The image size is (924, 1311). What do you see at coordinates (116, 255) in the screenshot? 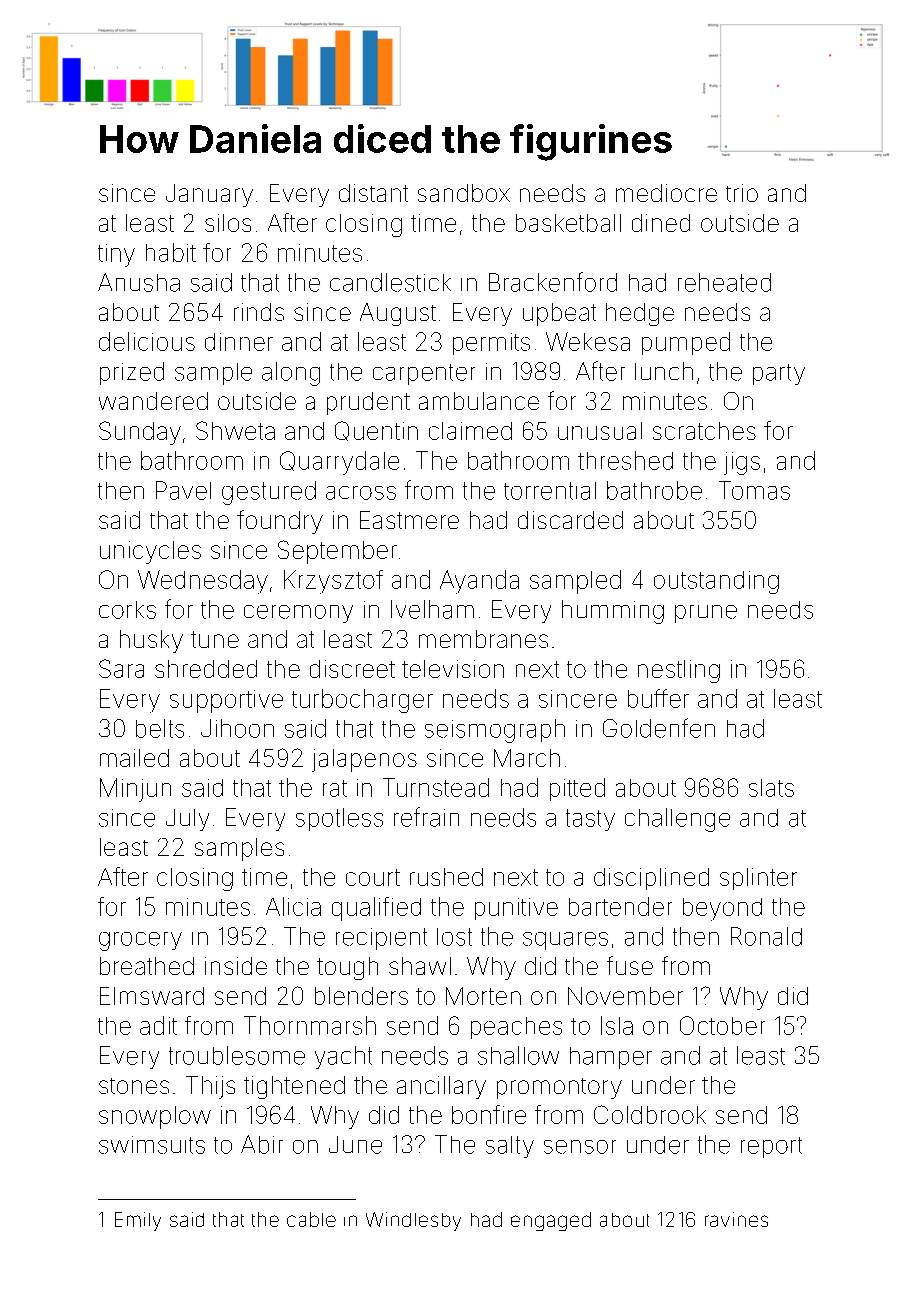
I see `tiny` at bounding box center [116, 255].
